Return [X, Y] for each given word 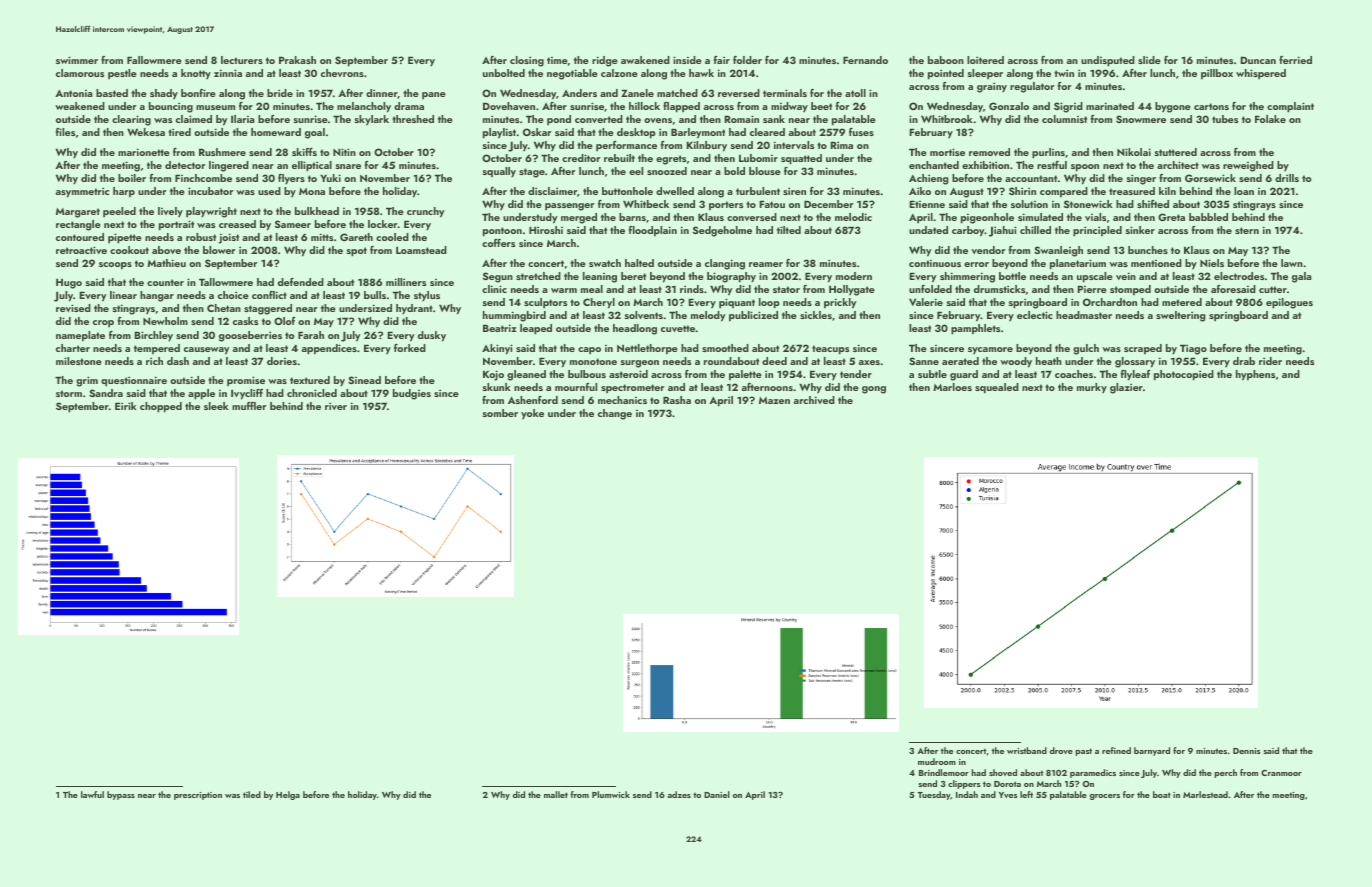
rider [1270, 361]
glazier [1126, 388]
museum [215, 107]
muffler [249, 406]
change [615, 414]
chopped [161, 407]
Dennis [1246, 751]
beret [633, 276]
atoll [855, 93]
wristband [1027, 750]
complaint [1290, 107]
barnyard [1152, 751]
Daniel [717, 794]
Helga [288, 795]
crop [103, 324]
